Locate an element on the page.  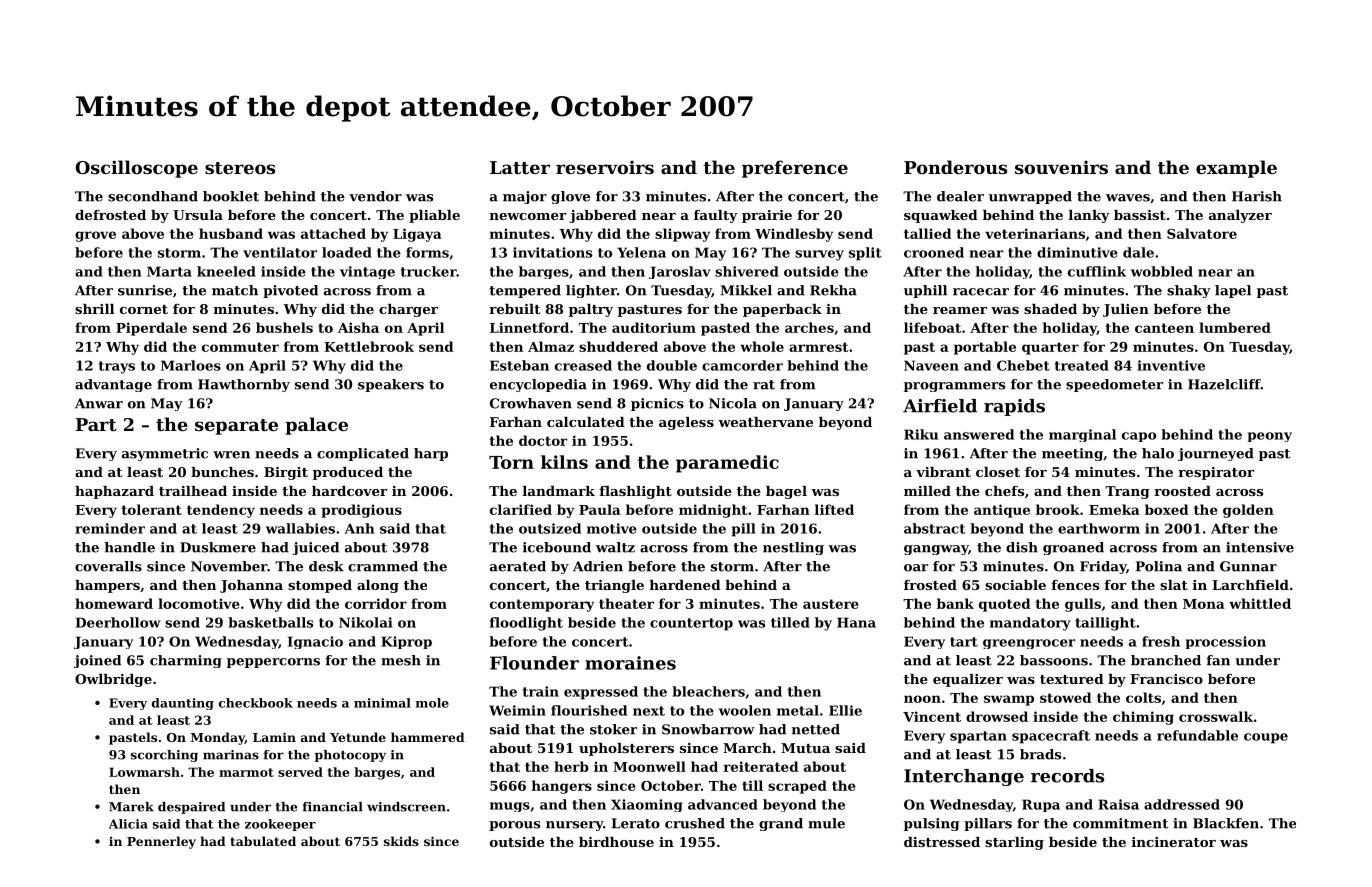
Oscilloscope is located at coordinates (137, 169).
